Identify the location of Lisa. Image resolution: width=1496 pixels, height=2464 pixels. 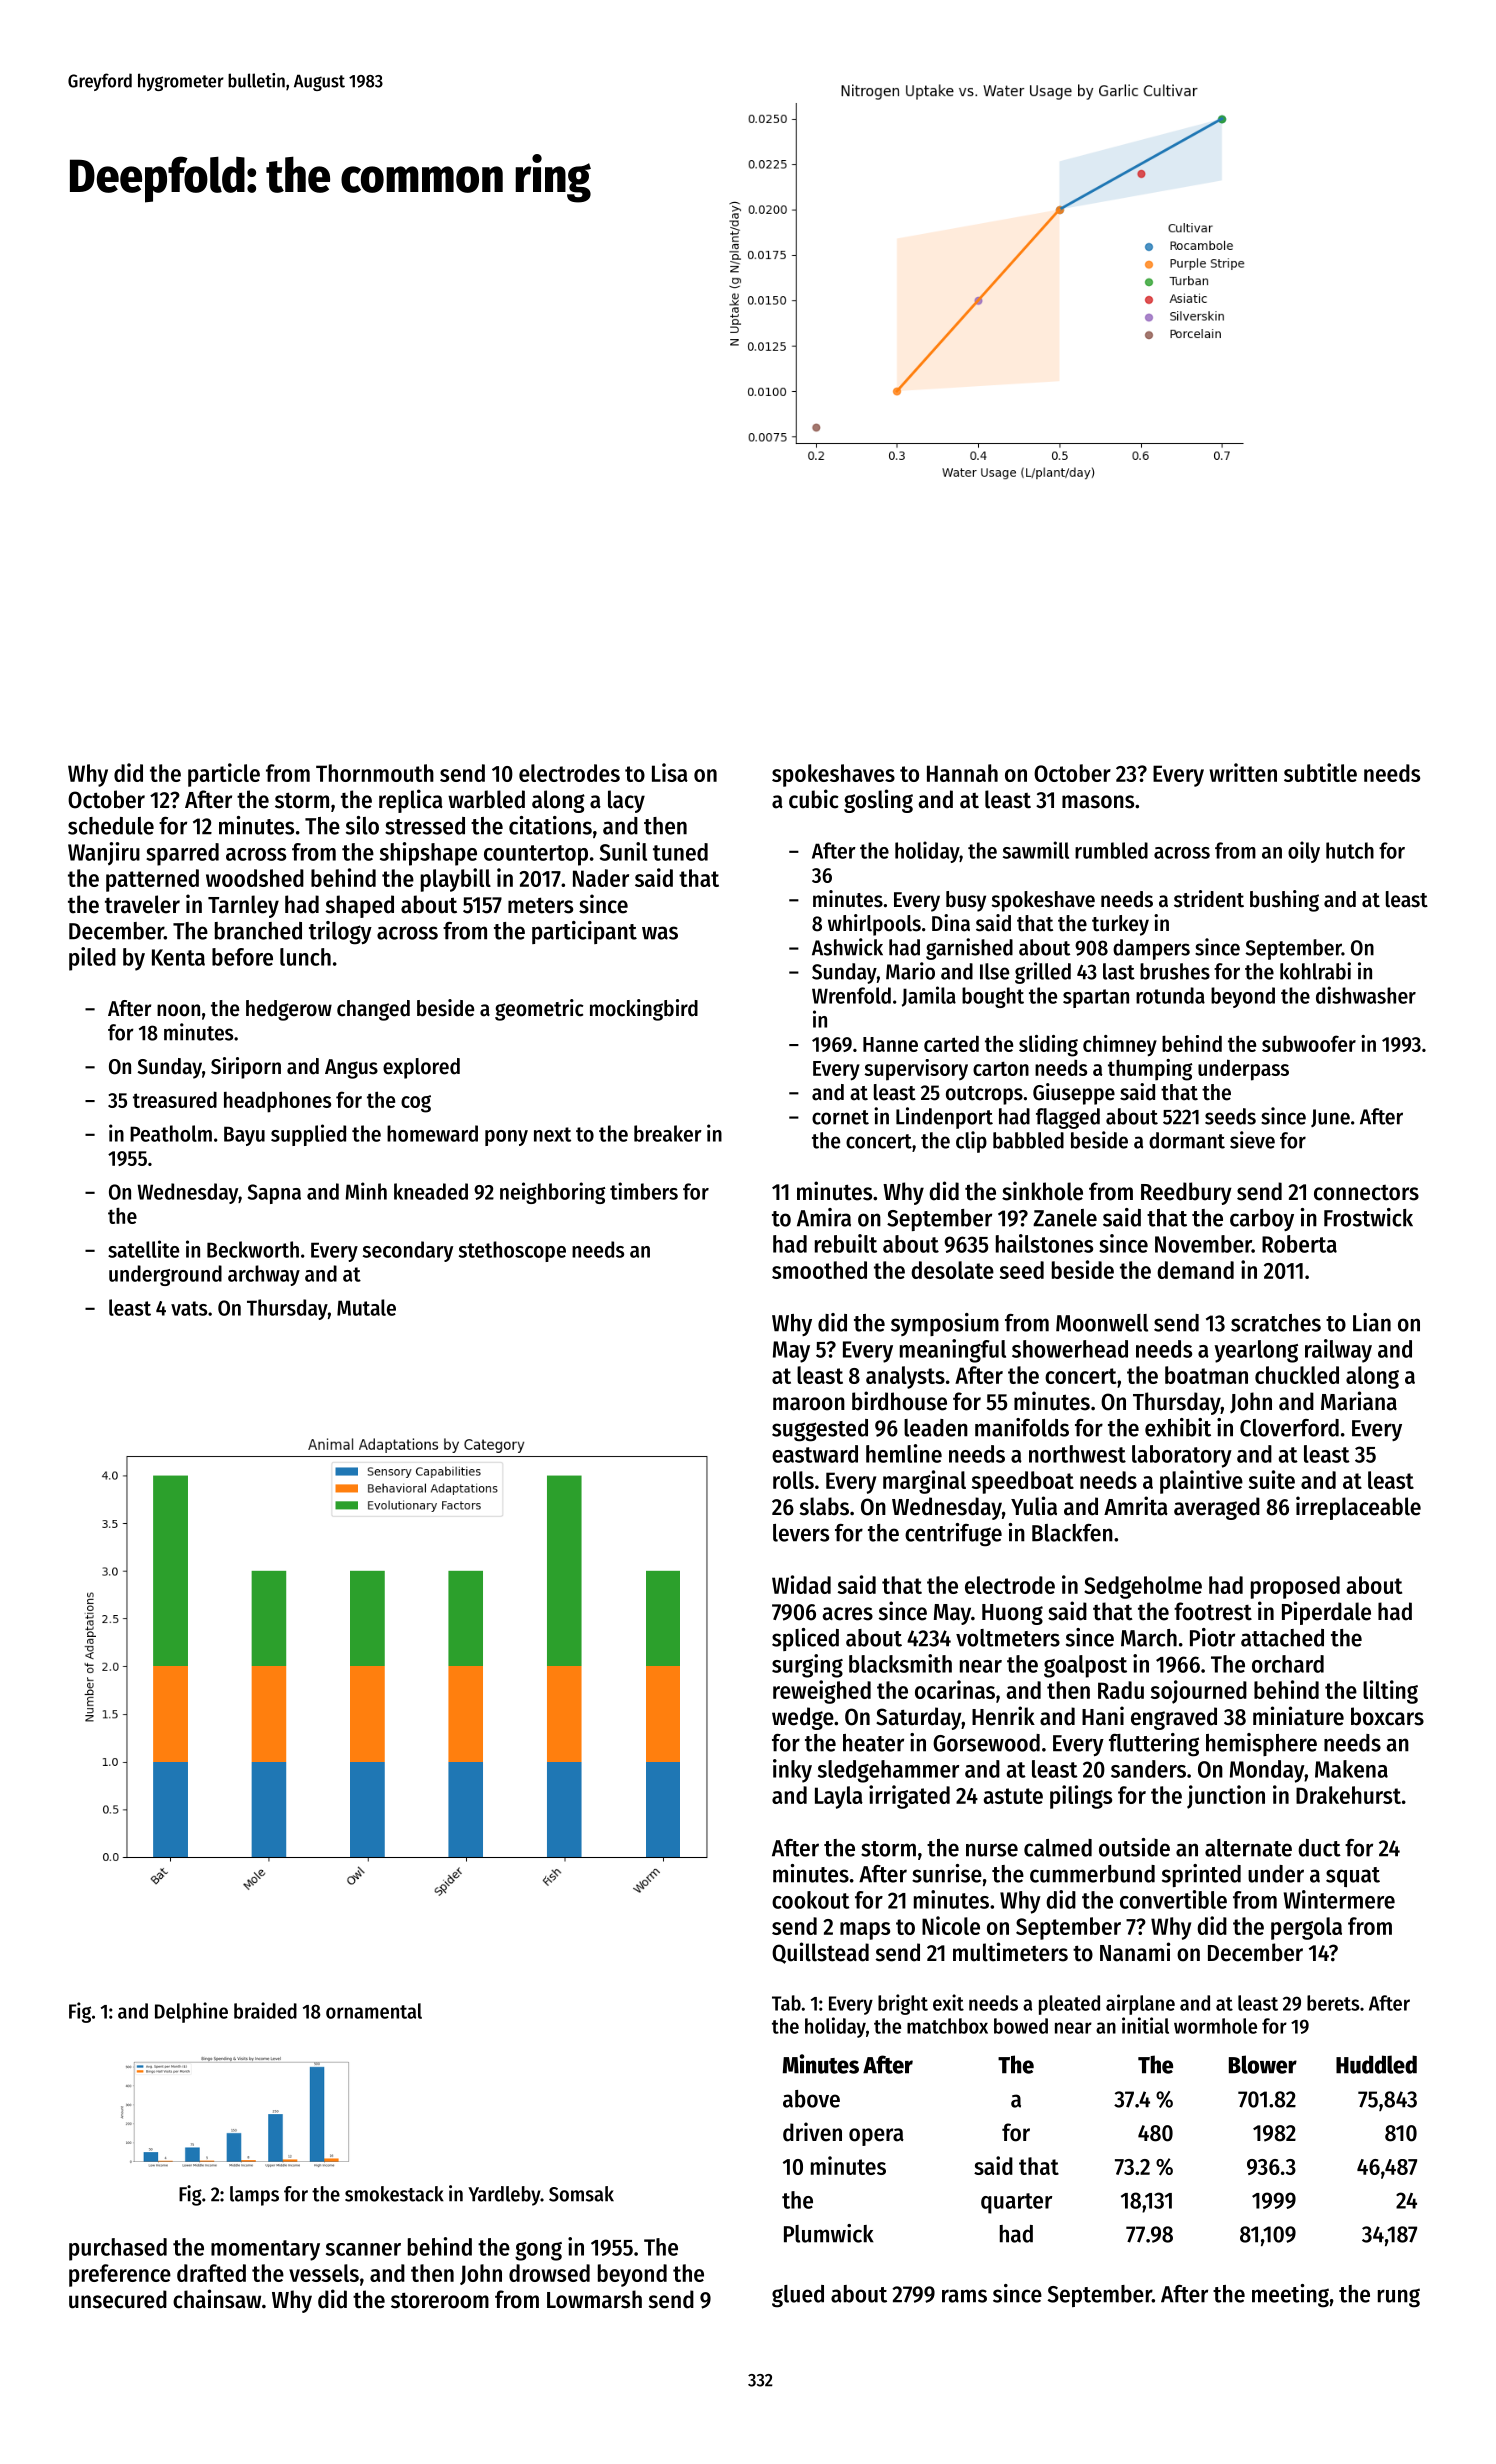
(670, 772).
